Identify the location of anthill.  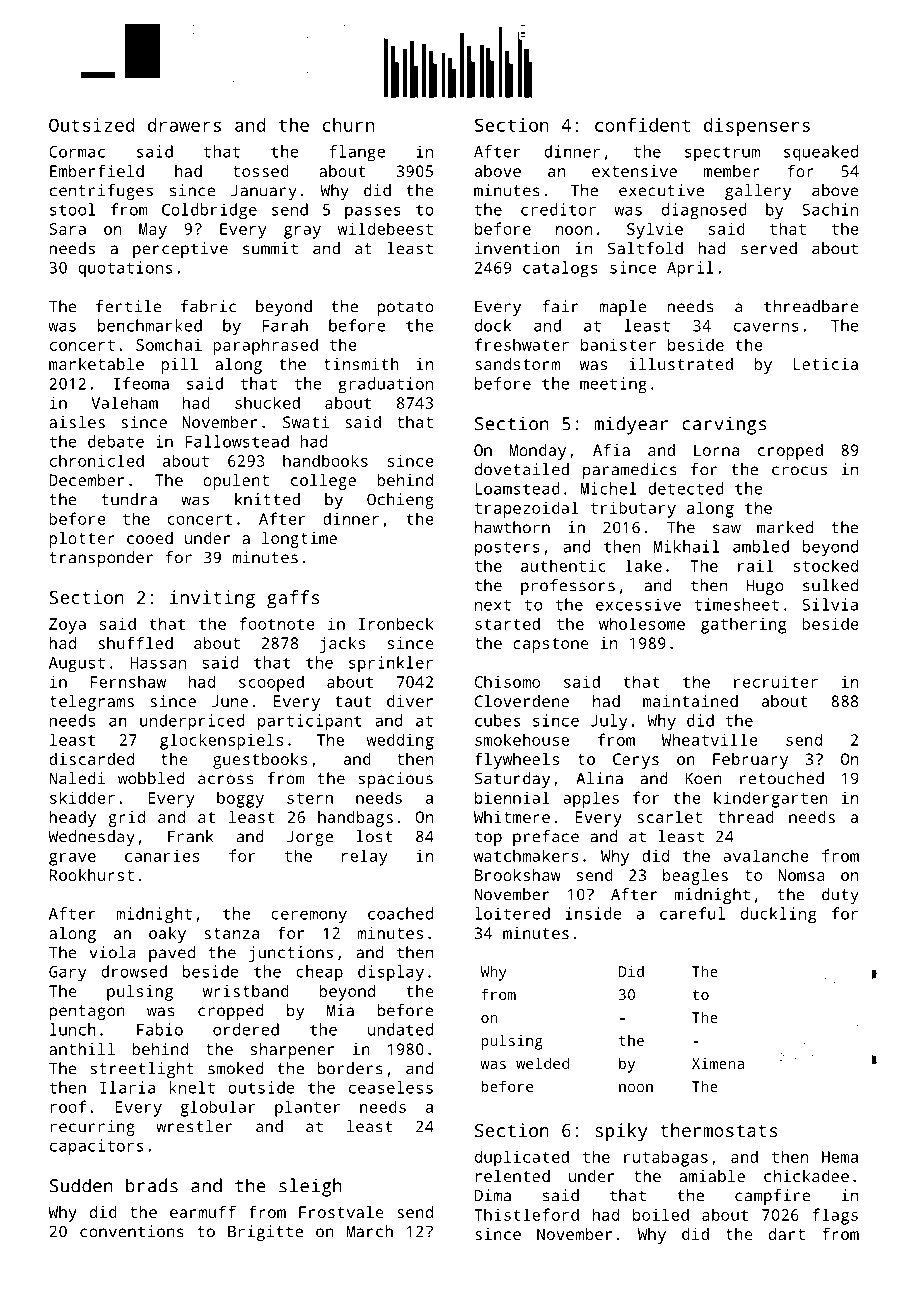
(82, 1049).
